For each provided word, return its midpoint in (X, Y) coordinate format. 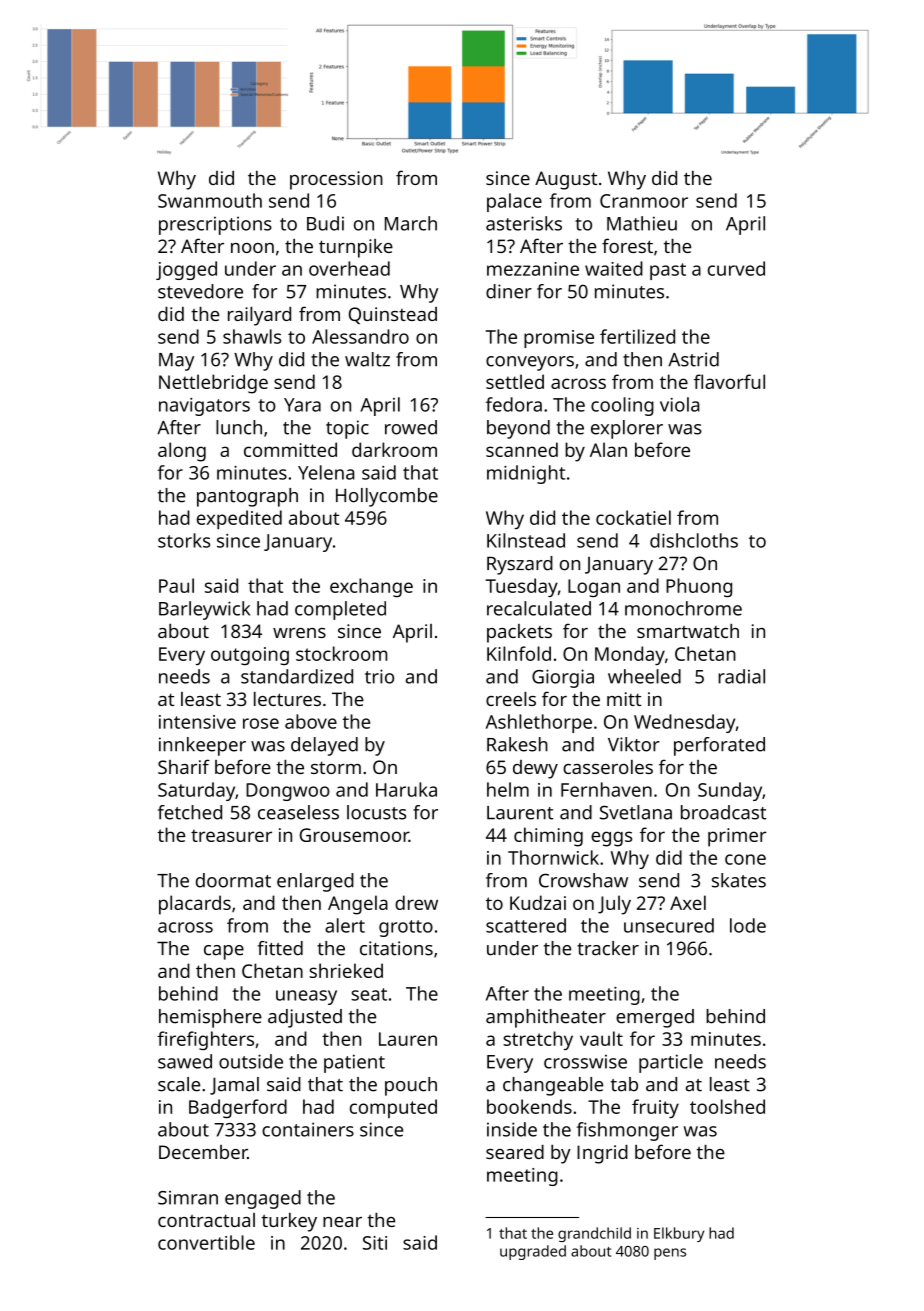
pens (670, 1254)
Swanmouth (210, 200)
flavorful (729, 381)
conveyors (530, 363)
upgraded (533, 1252)
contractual (206, 1220)
